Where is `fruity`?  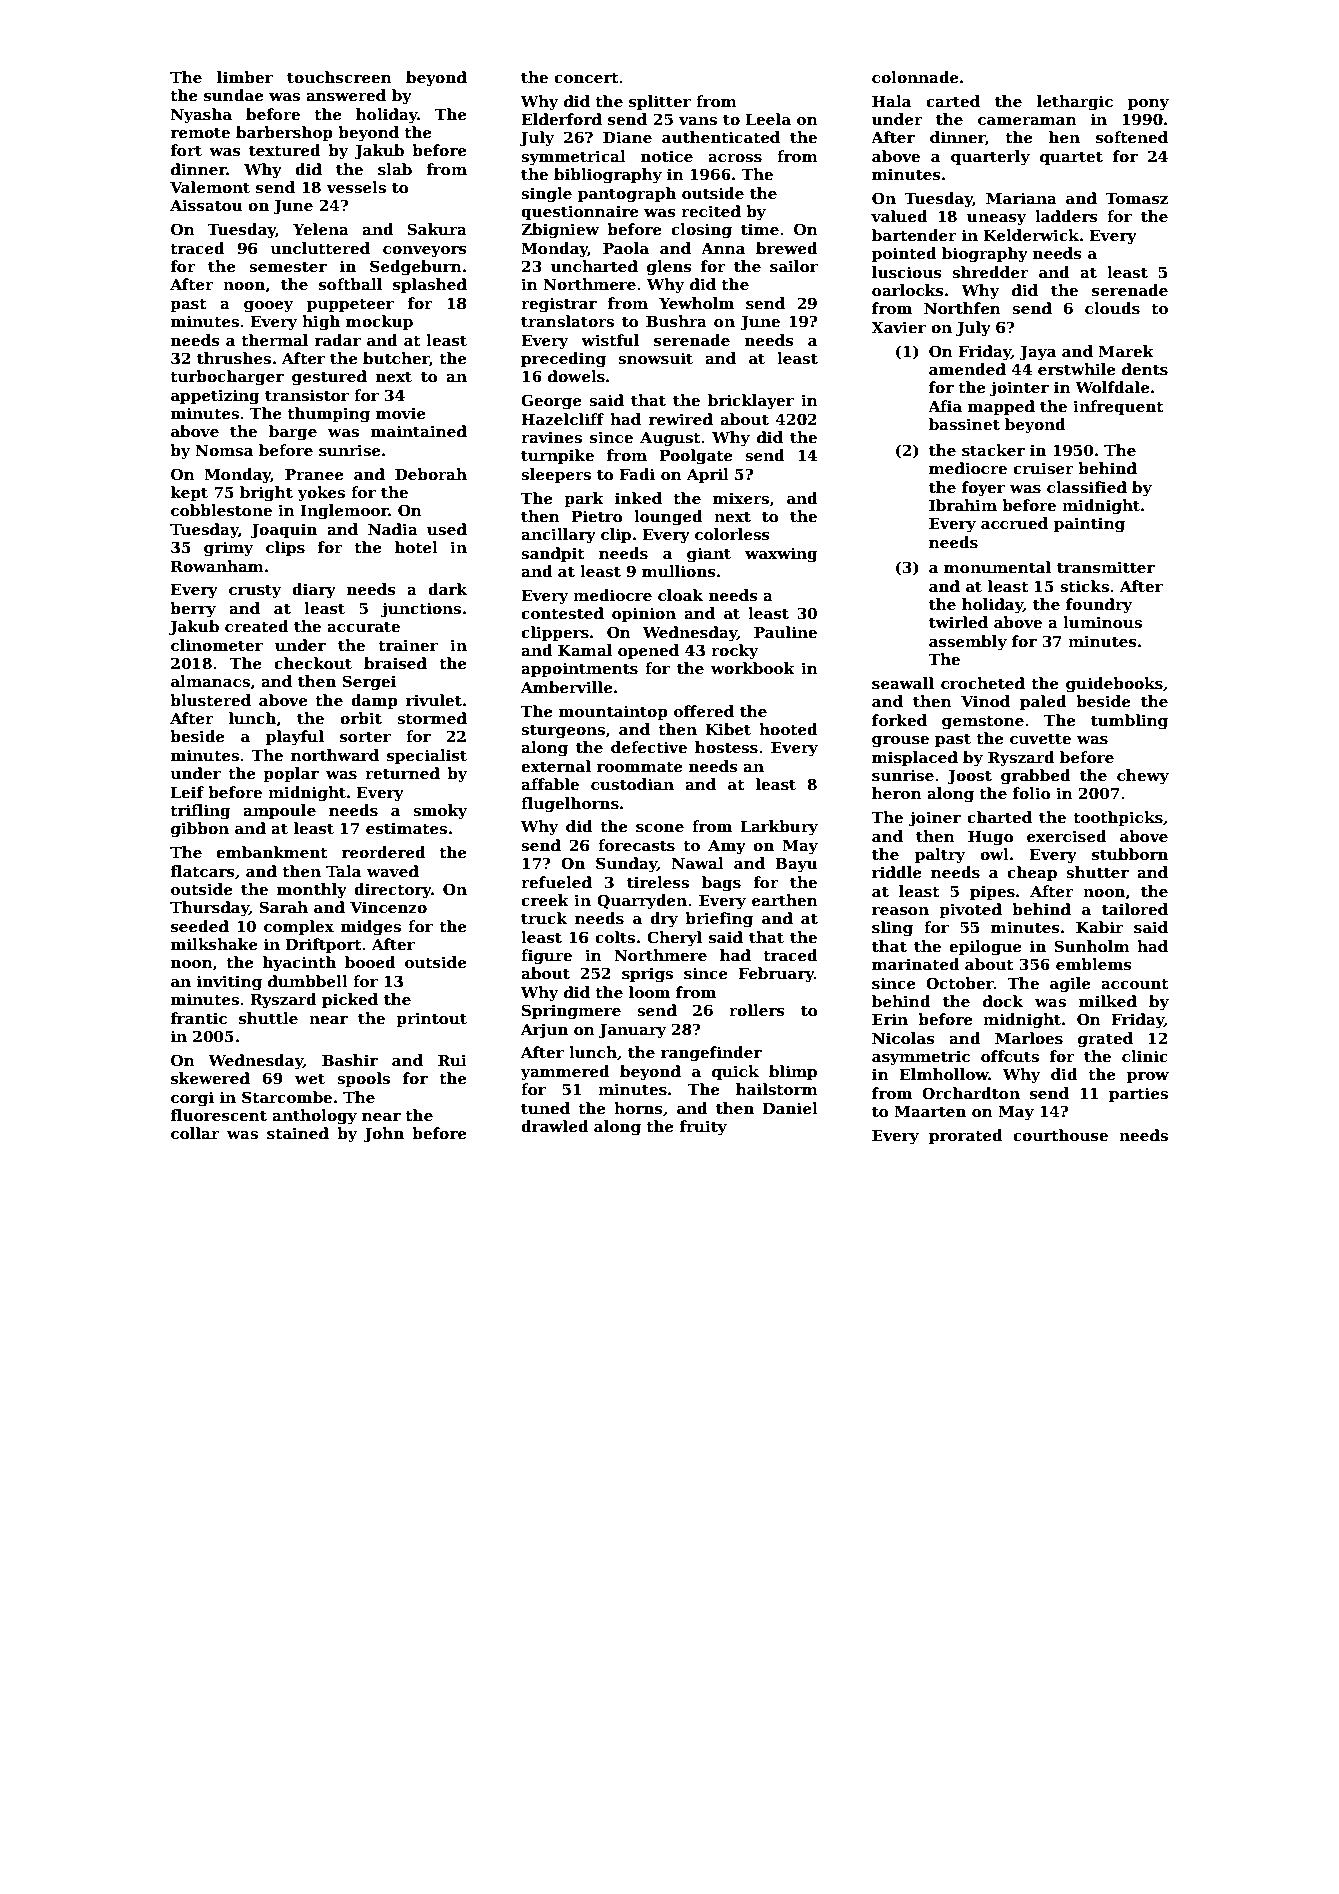 fruity is located at coordinates (703, 1128).
